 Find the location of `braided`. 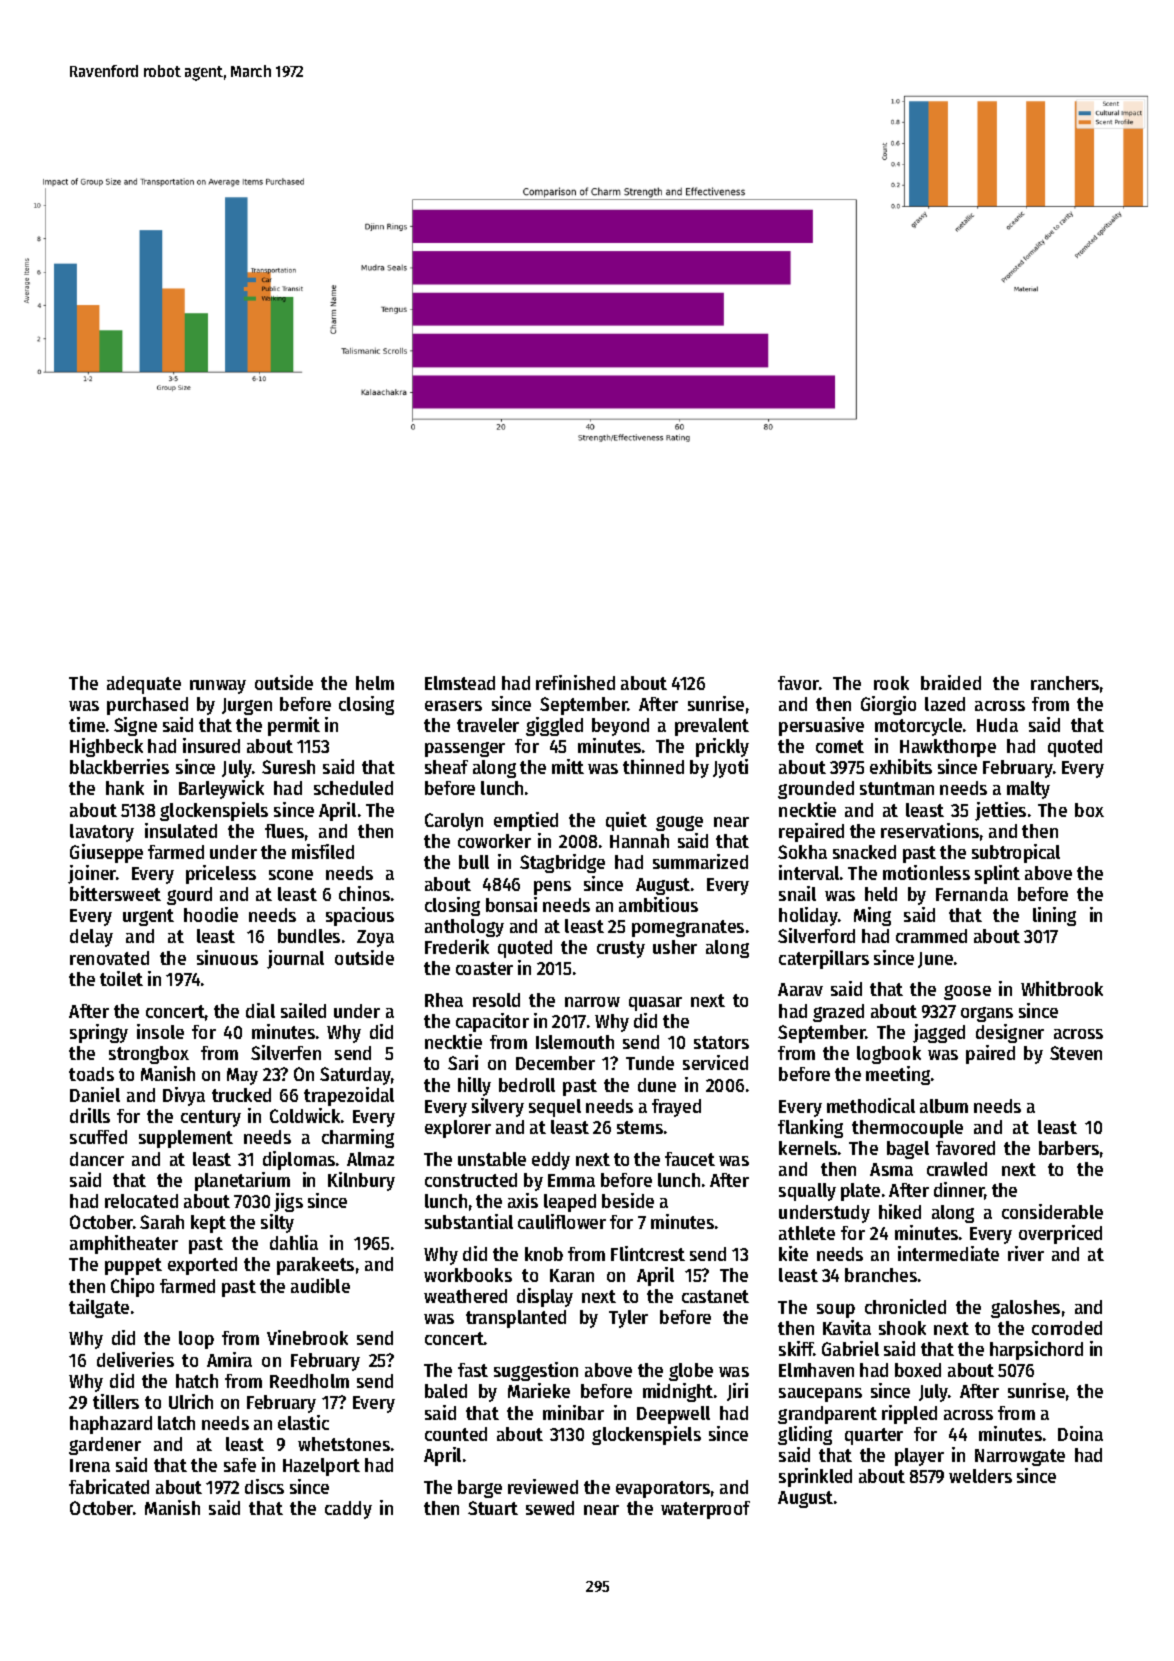

braided is located at coordinates (951, 682).
